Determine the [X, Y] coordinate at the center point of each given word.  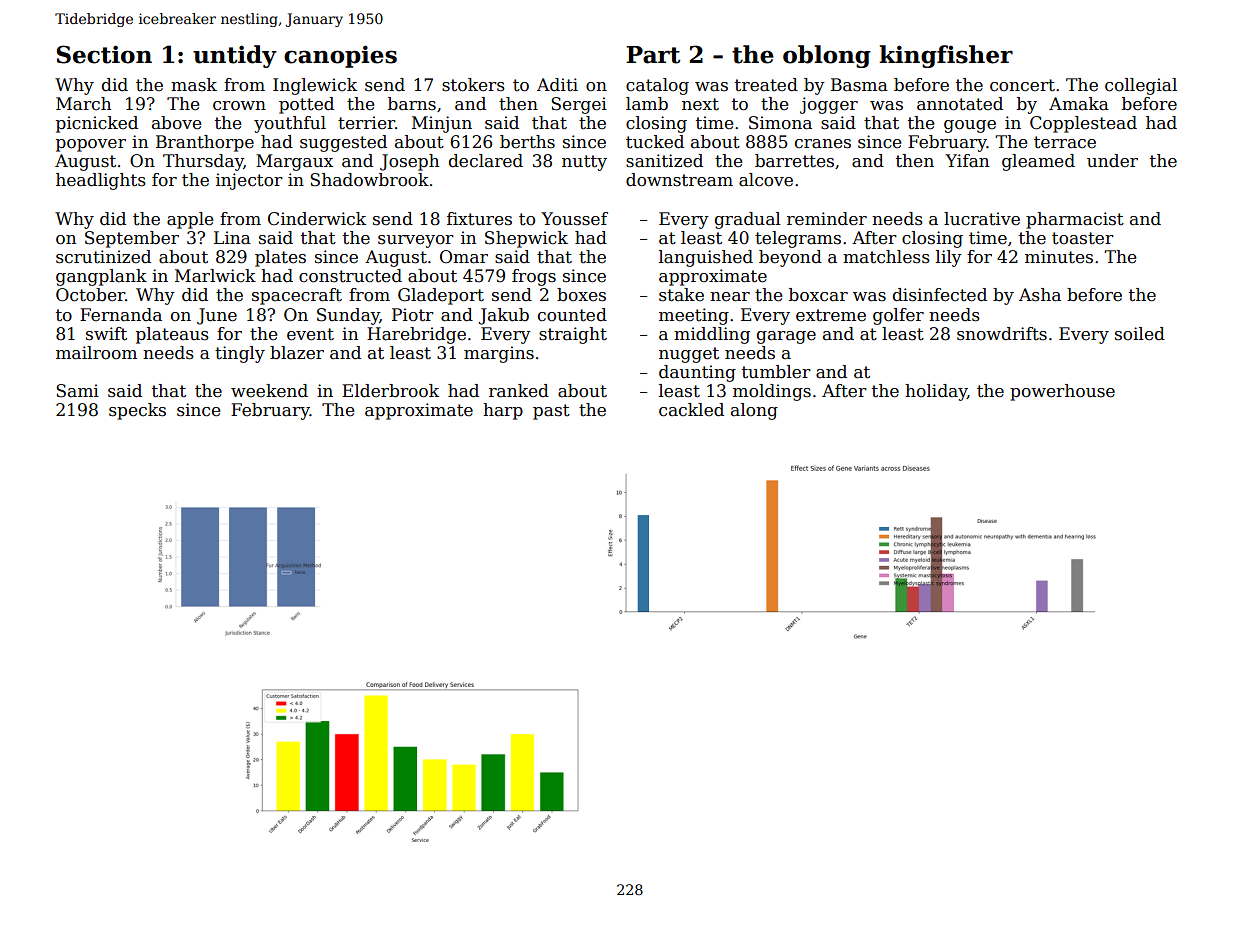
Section [104, 54]
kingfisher [946, 56]
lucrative [982, 219]
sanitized [664, 161]
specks [137, 411]
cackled [691, 410]
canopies [340, 56]
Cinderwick [317, 219]
